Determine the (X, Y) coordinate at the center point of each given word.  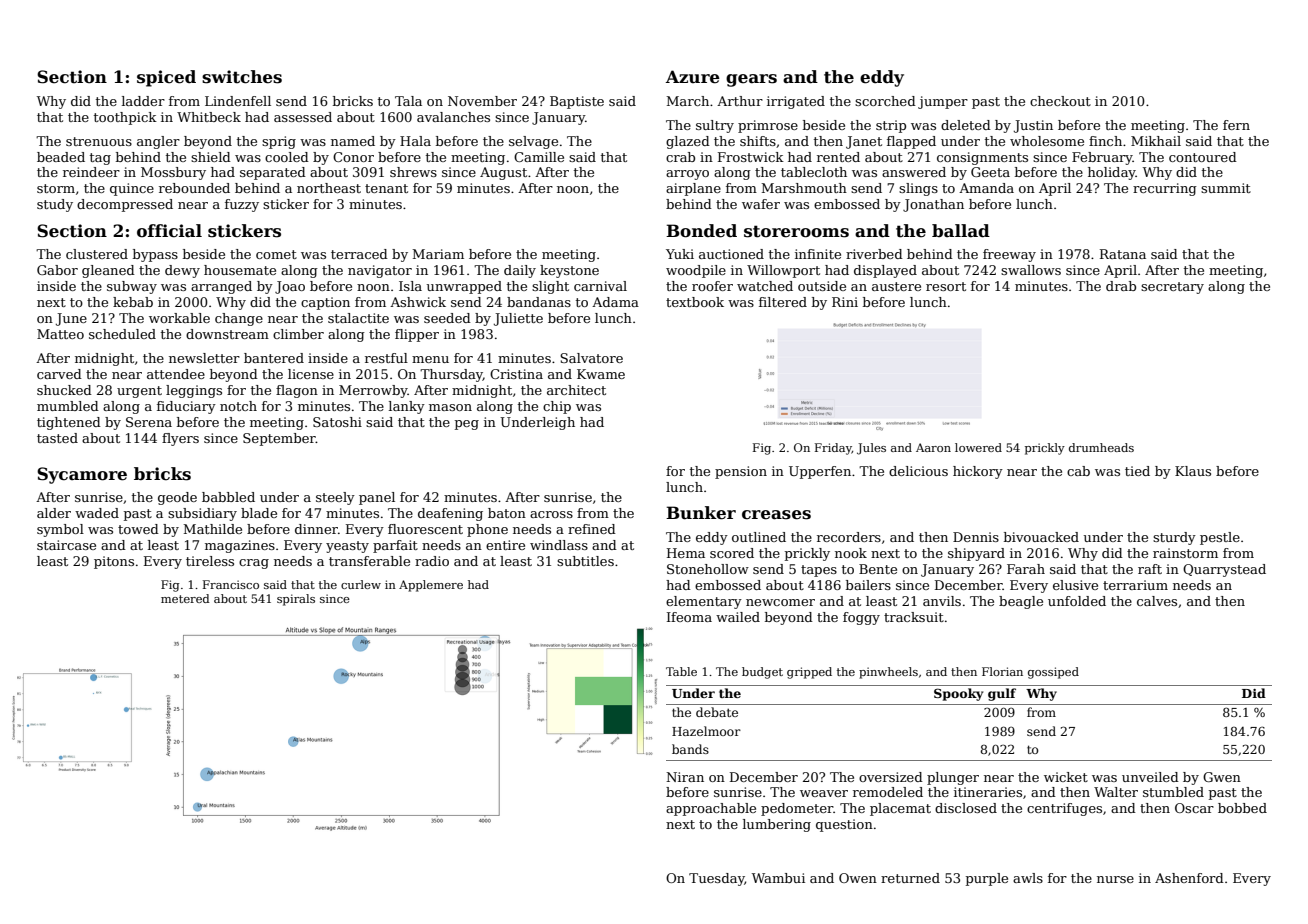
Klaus (1193, 471)
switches (242, 77)
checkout (1060, 101)
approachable (711, 809)
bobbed (1242, 808)
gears (751, 80)
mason (450, 407)
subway (132, 287)
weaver (824, 793)
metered (185, 598)
